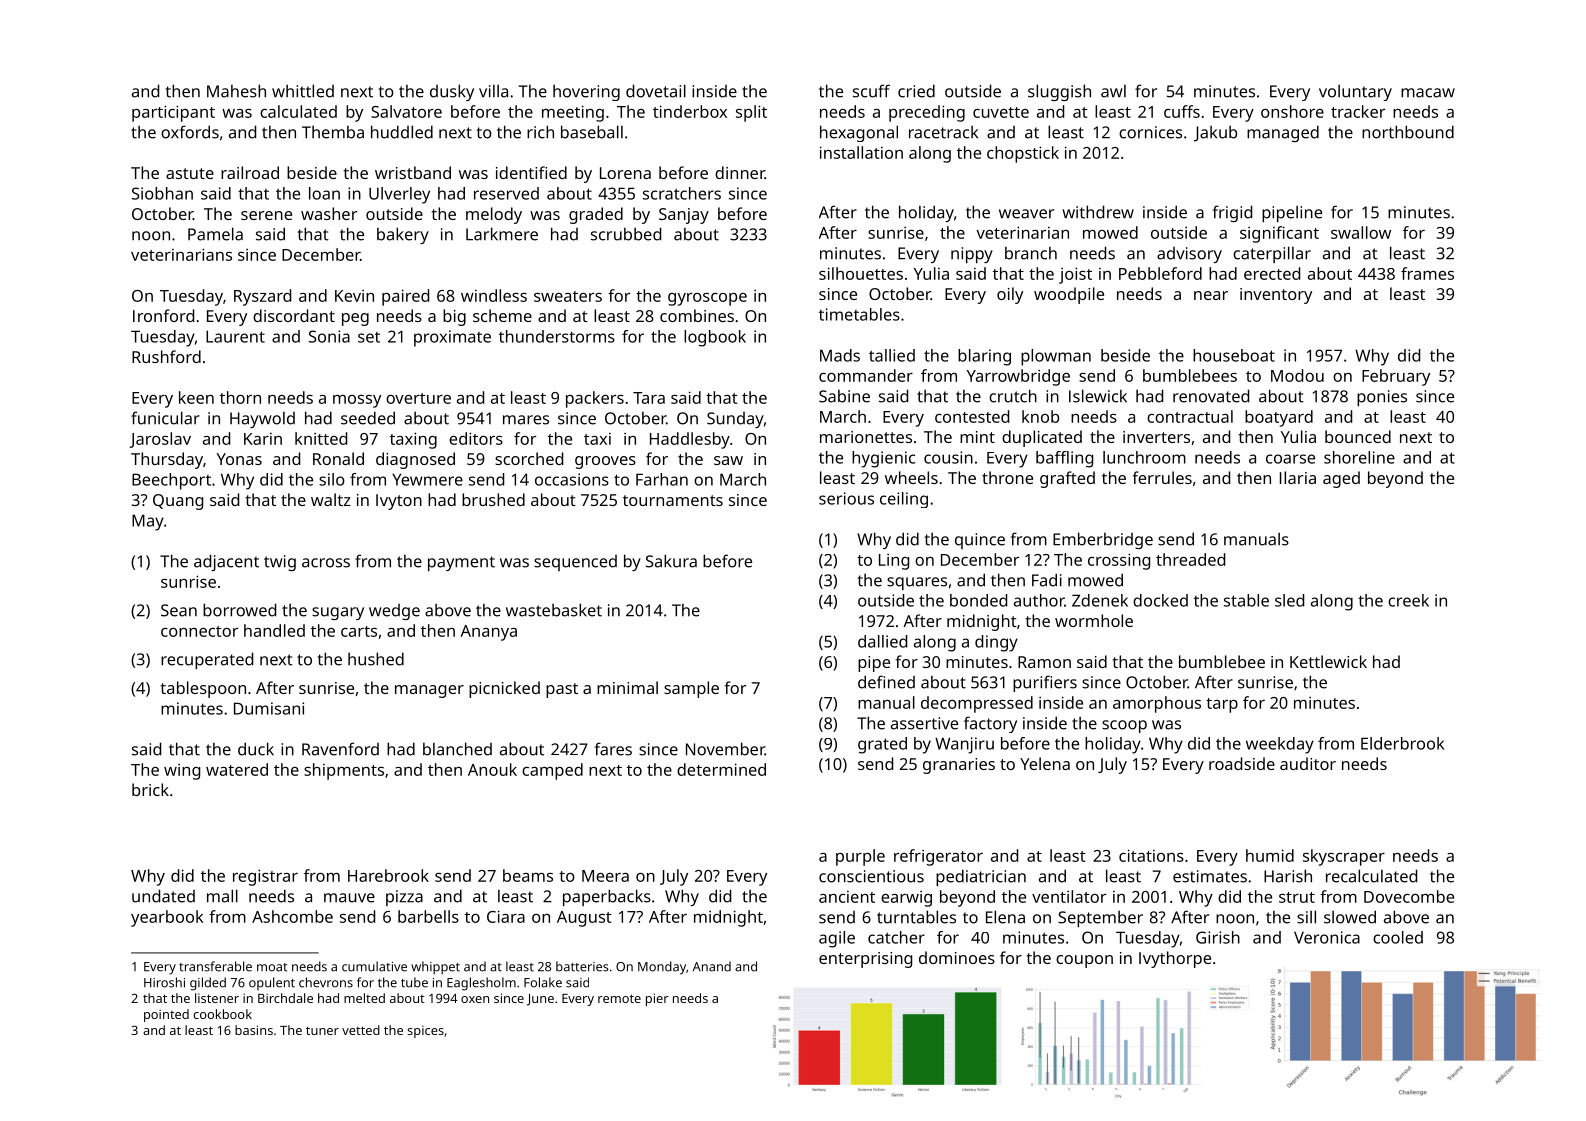  What do you see at coordinates (859, 133) in the screenshot?
I see `hexagonal` at bounding box center [859, 133].
